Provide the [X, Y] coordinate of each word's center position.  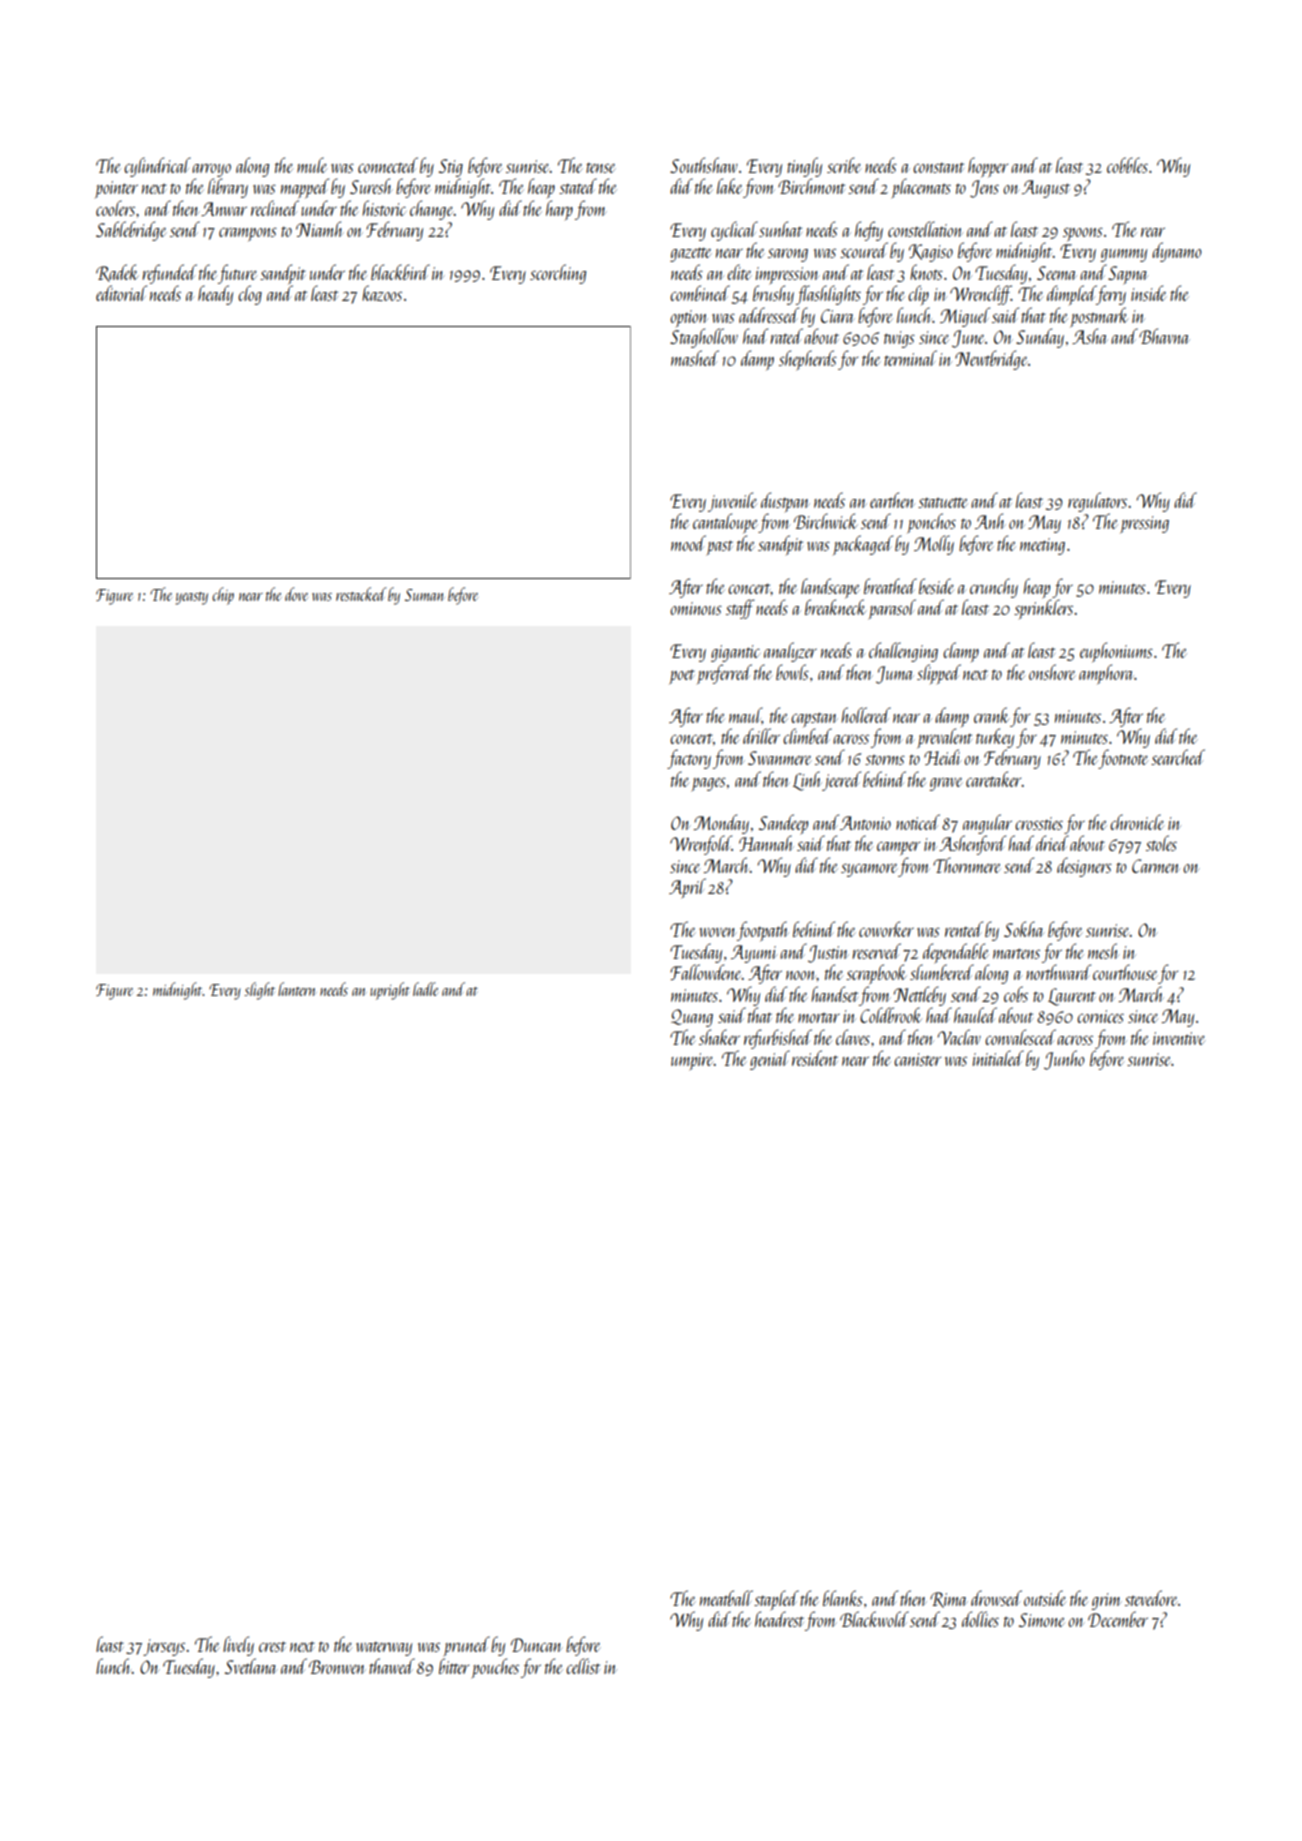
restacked [361, 594]
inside [1149, 293]
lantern [297, 989]
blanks [843, 1598]
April [687, 888]
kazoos [382, 293]
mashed [695, 358]
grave [946, 784]
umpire [692, 1062]
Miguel [965, 317]
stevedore [1151, 1598]
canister [918, 1059]
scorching [558, 274]
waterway [384, 1649]
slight [259, 991]
